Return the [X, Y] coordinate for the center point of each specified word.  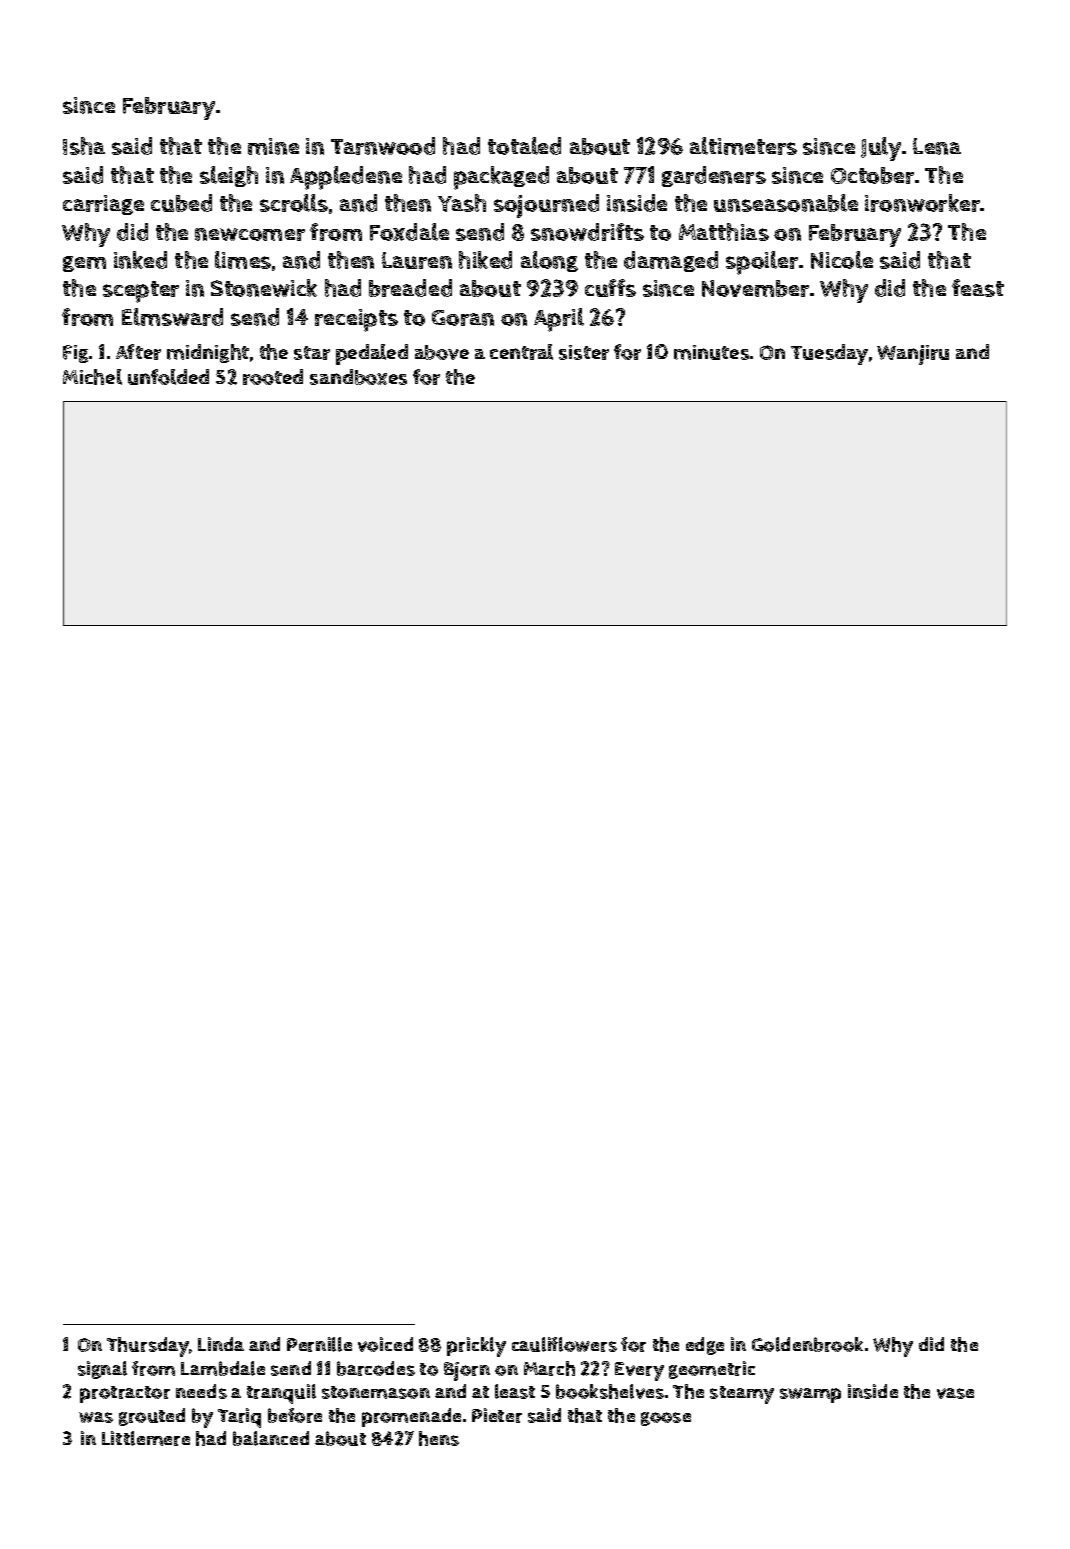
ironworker [922, 203]
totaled [524, 146]
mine [273, 146]
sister [584, 352]
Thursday [148, 1347]
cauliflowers [564, 1344]
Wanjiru [913, 355]
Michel [92, 377]
